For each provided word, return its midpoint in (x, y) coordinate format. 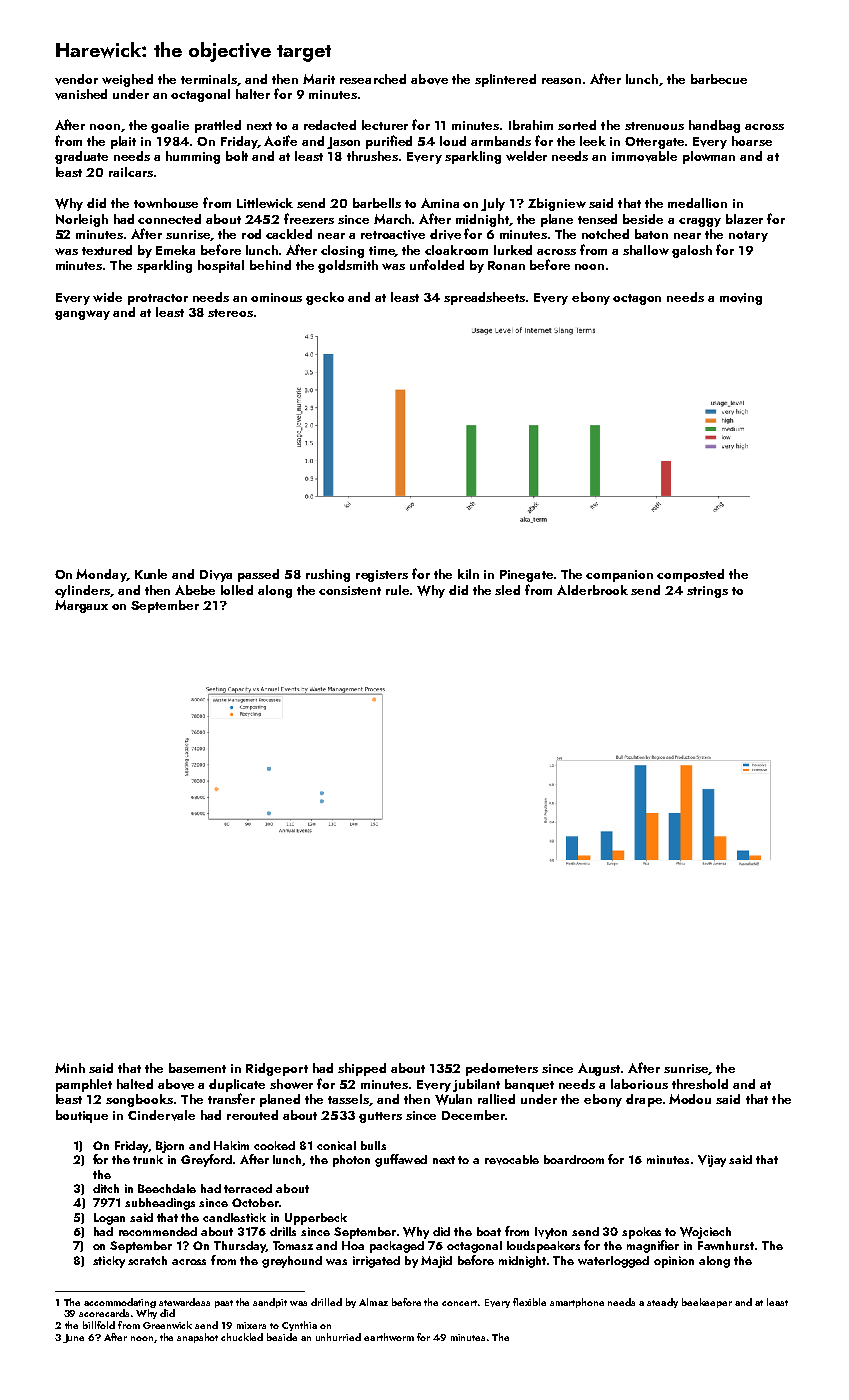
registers (382, 576)
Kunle (151, 574)
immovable (644, 156)
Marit (319, 79)
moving (741, 299)
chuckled (242, 1337)
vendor (76, 79)
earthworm (389, 1337)
